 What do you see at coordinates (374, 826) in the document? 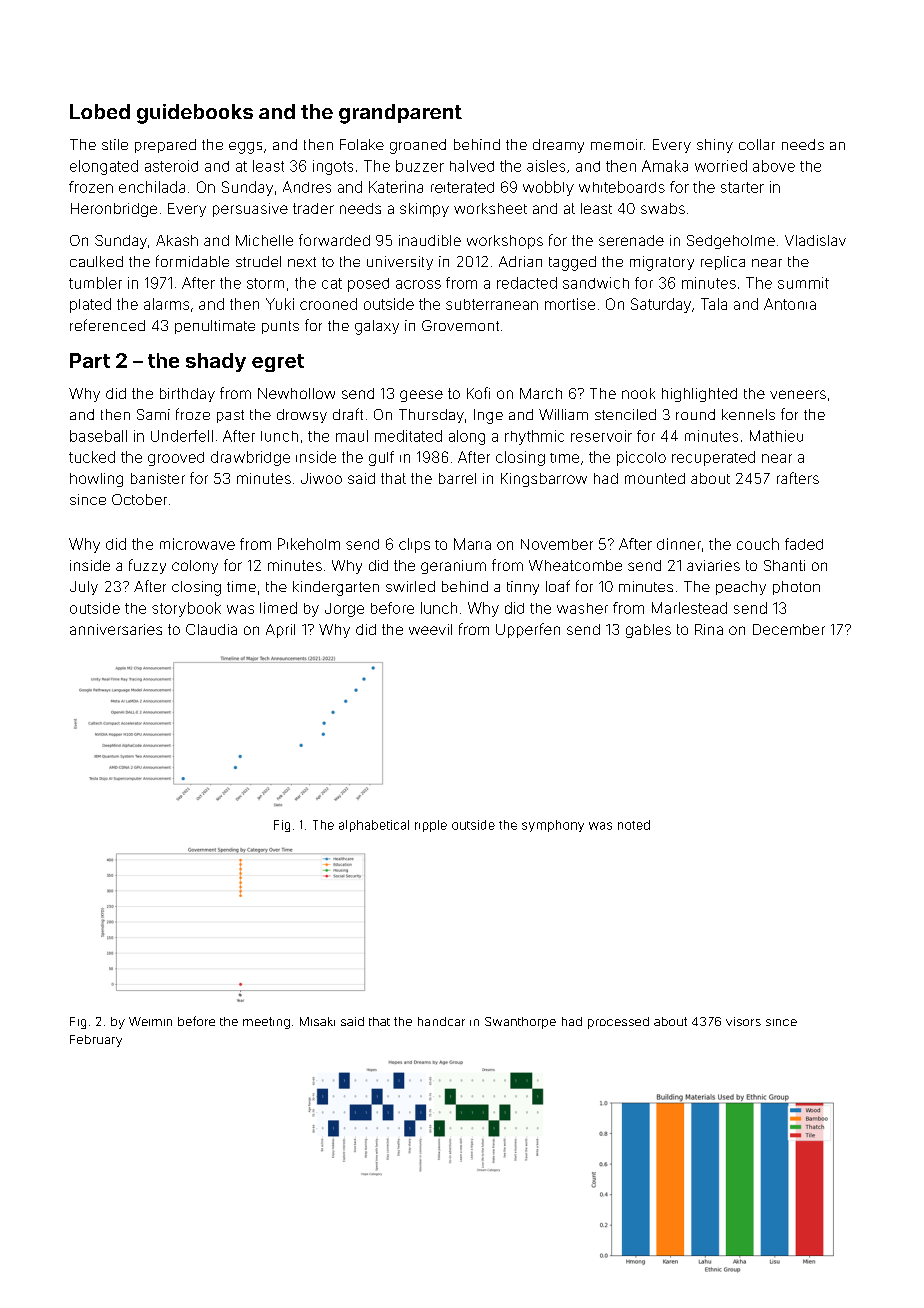
I see `alphabetical` at bounding box center [374, 826].
